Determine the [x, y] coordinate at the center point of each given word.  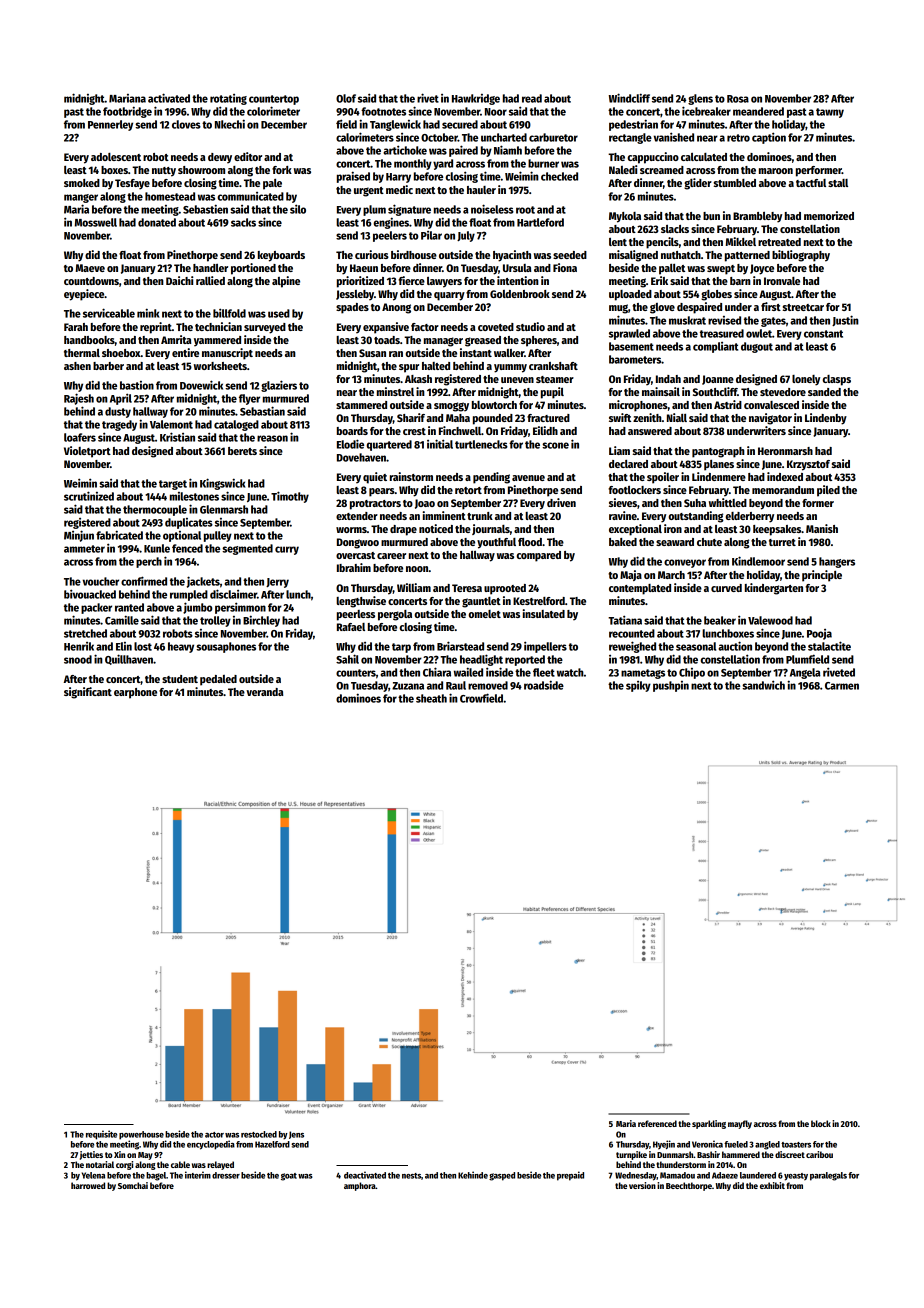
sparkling [709, 1124]
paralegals [828, 1176]
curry [287, 550]
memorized [829, 215]
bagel [156, 1176]
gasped [502, 1176]
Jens [296, 1135]
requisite [101, 1135]
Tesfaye [132, 184]
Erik [659, 280]
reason [272, 438]
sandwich [763, 685]
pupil [552, 393]
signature [409, 210]
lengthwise [361, 602]
